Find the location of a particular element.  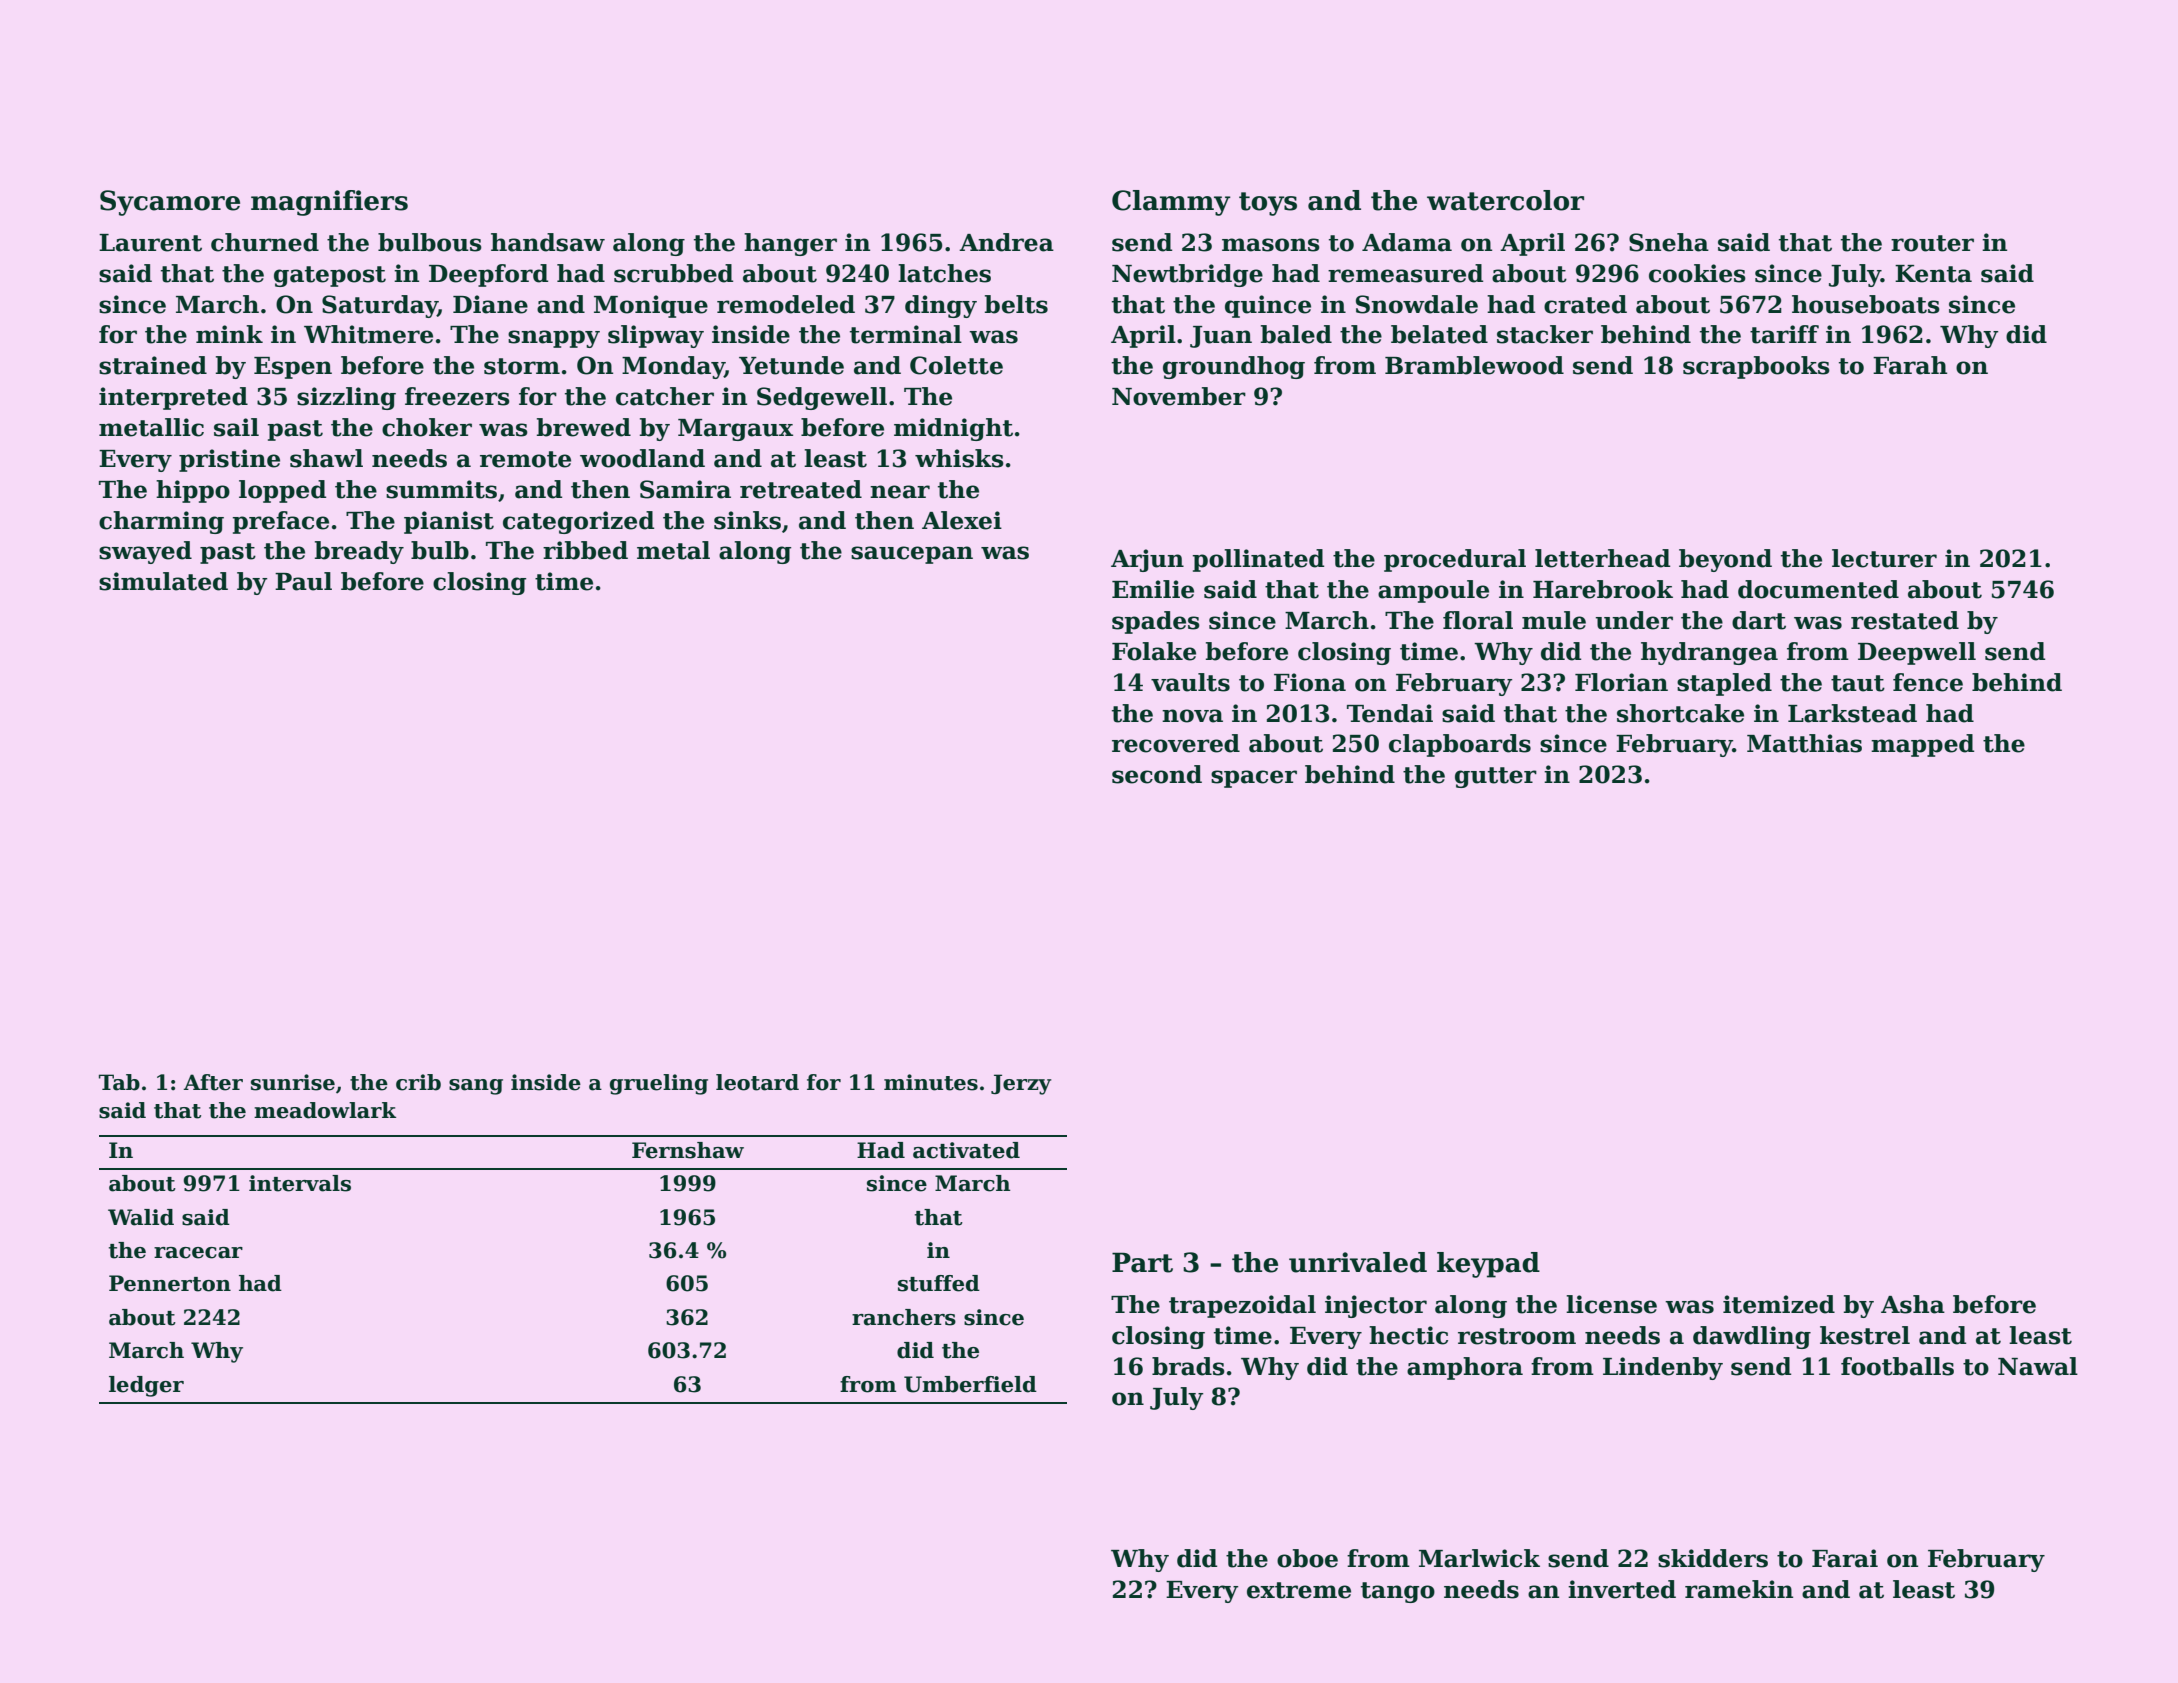

activated is located at coordinates (966, 1150).
